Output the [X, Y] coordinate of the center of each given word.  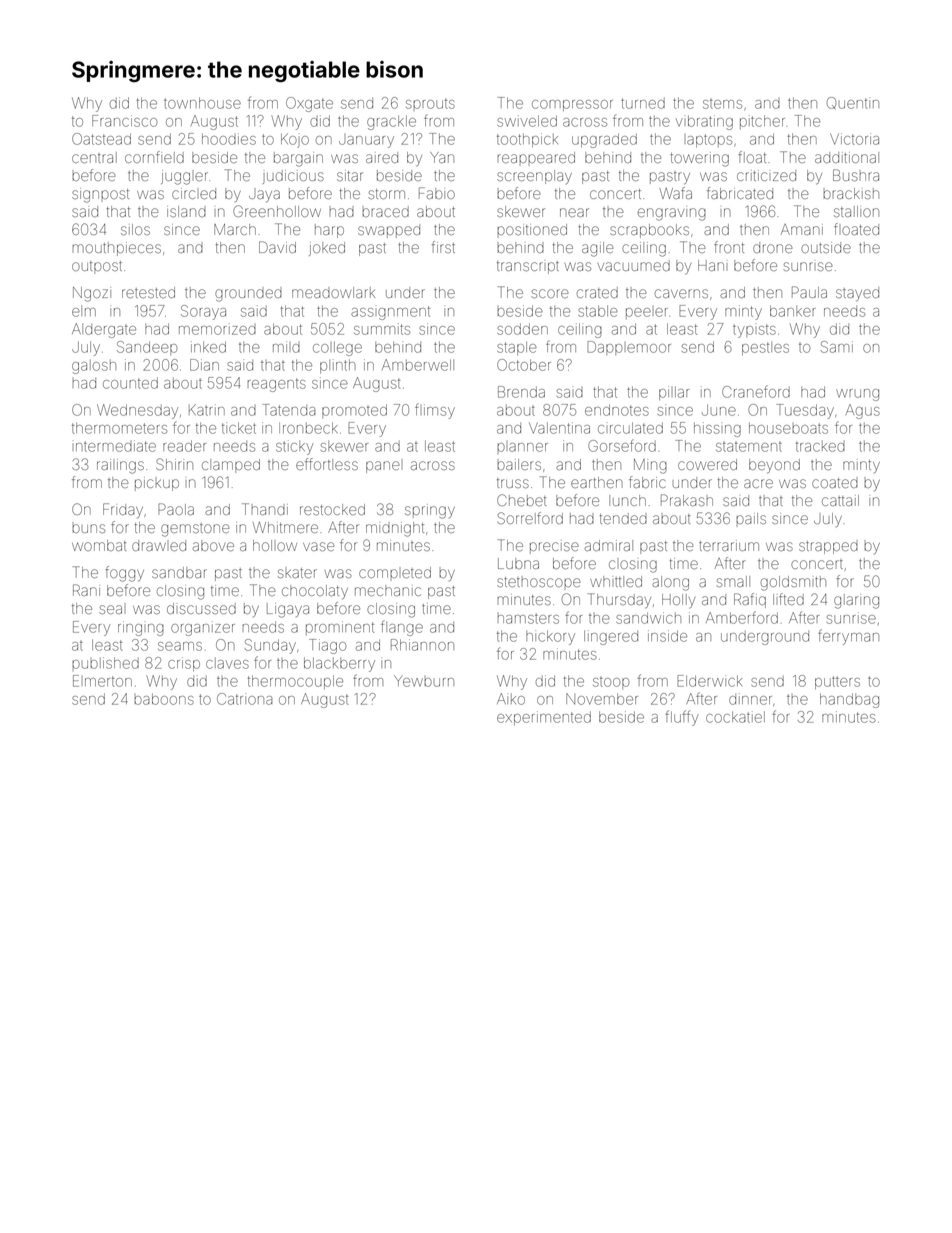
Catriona [245, 699]
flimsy [435, 411]
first [443, 247]
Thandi [265, 509]
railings [120, 466]
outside [826, 247]
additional [847, 157]
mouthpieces [117, 249]
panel [383, 467]
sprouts [430, 103]
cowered [707, 464]
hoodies [229, 139]
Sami [837, 347]
